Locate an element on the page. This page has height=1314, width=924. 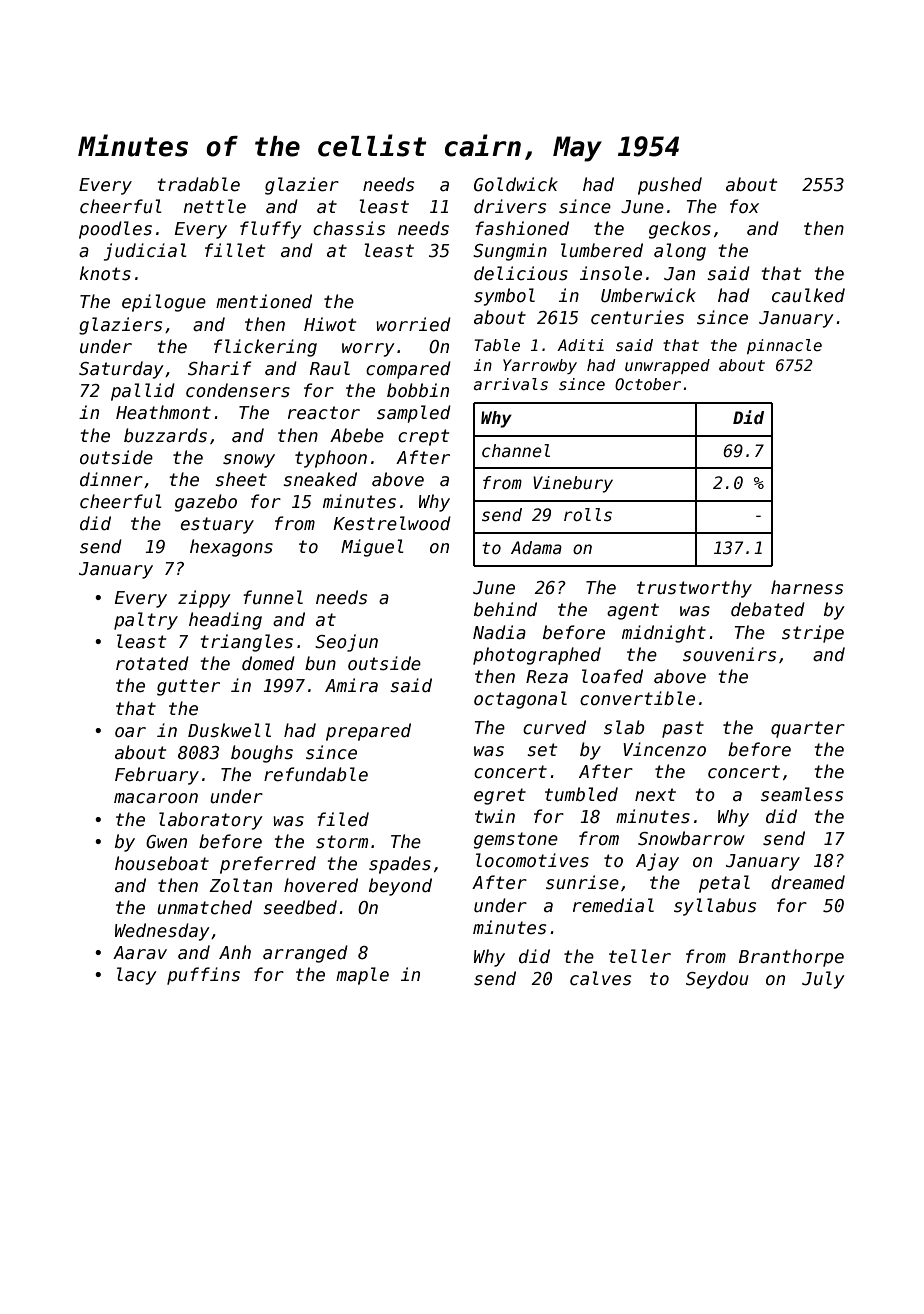
October is located at coordinates (648, 384).
